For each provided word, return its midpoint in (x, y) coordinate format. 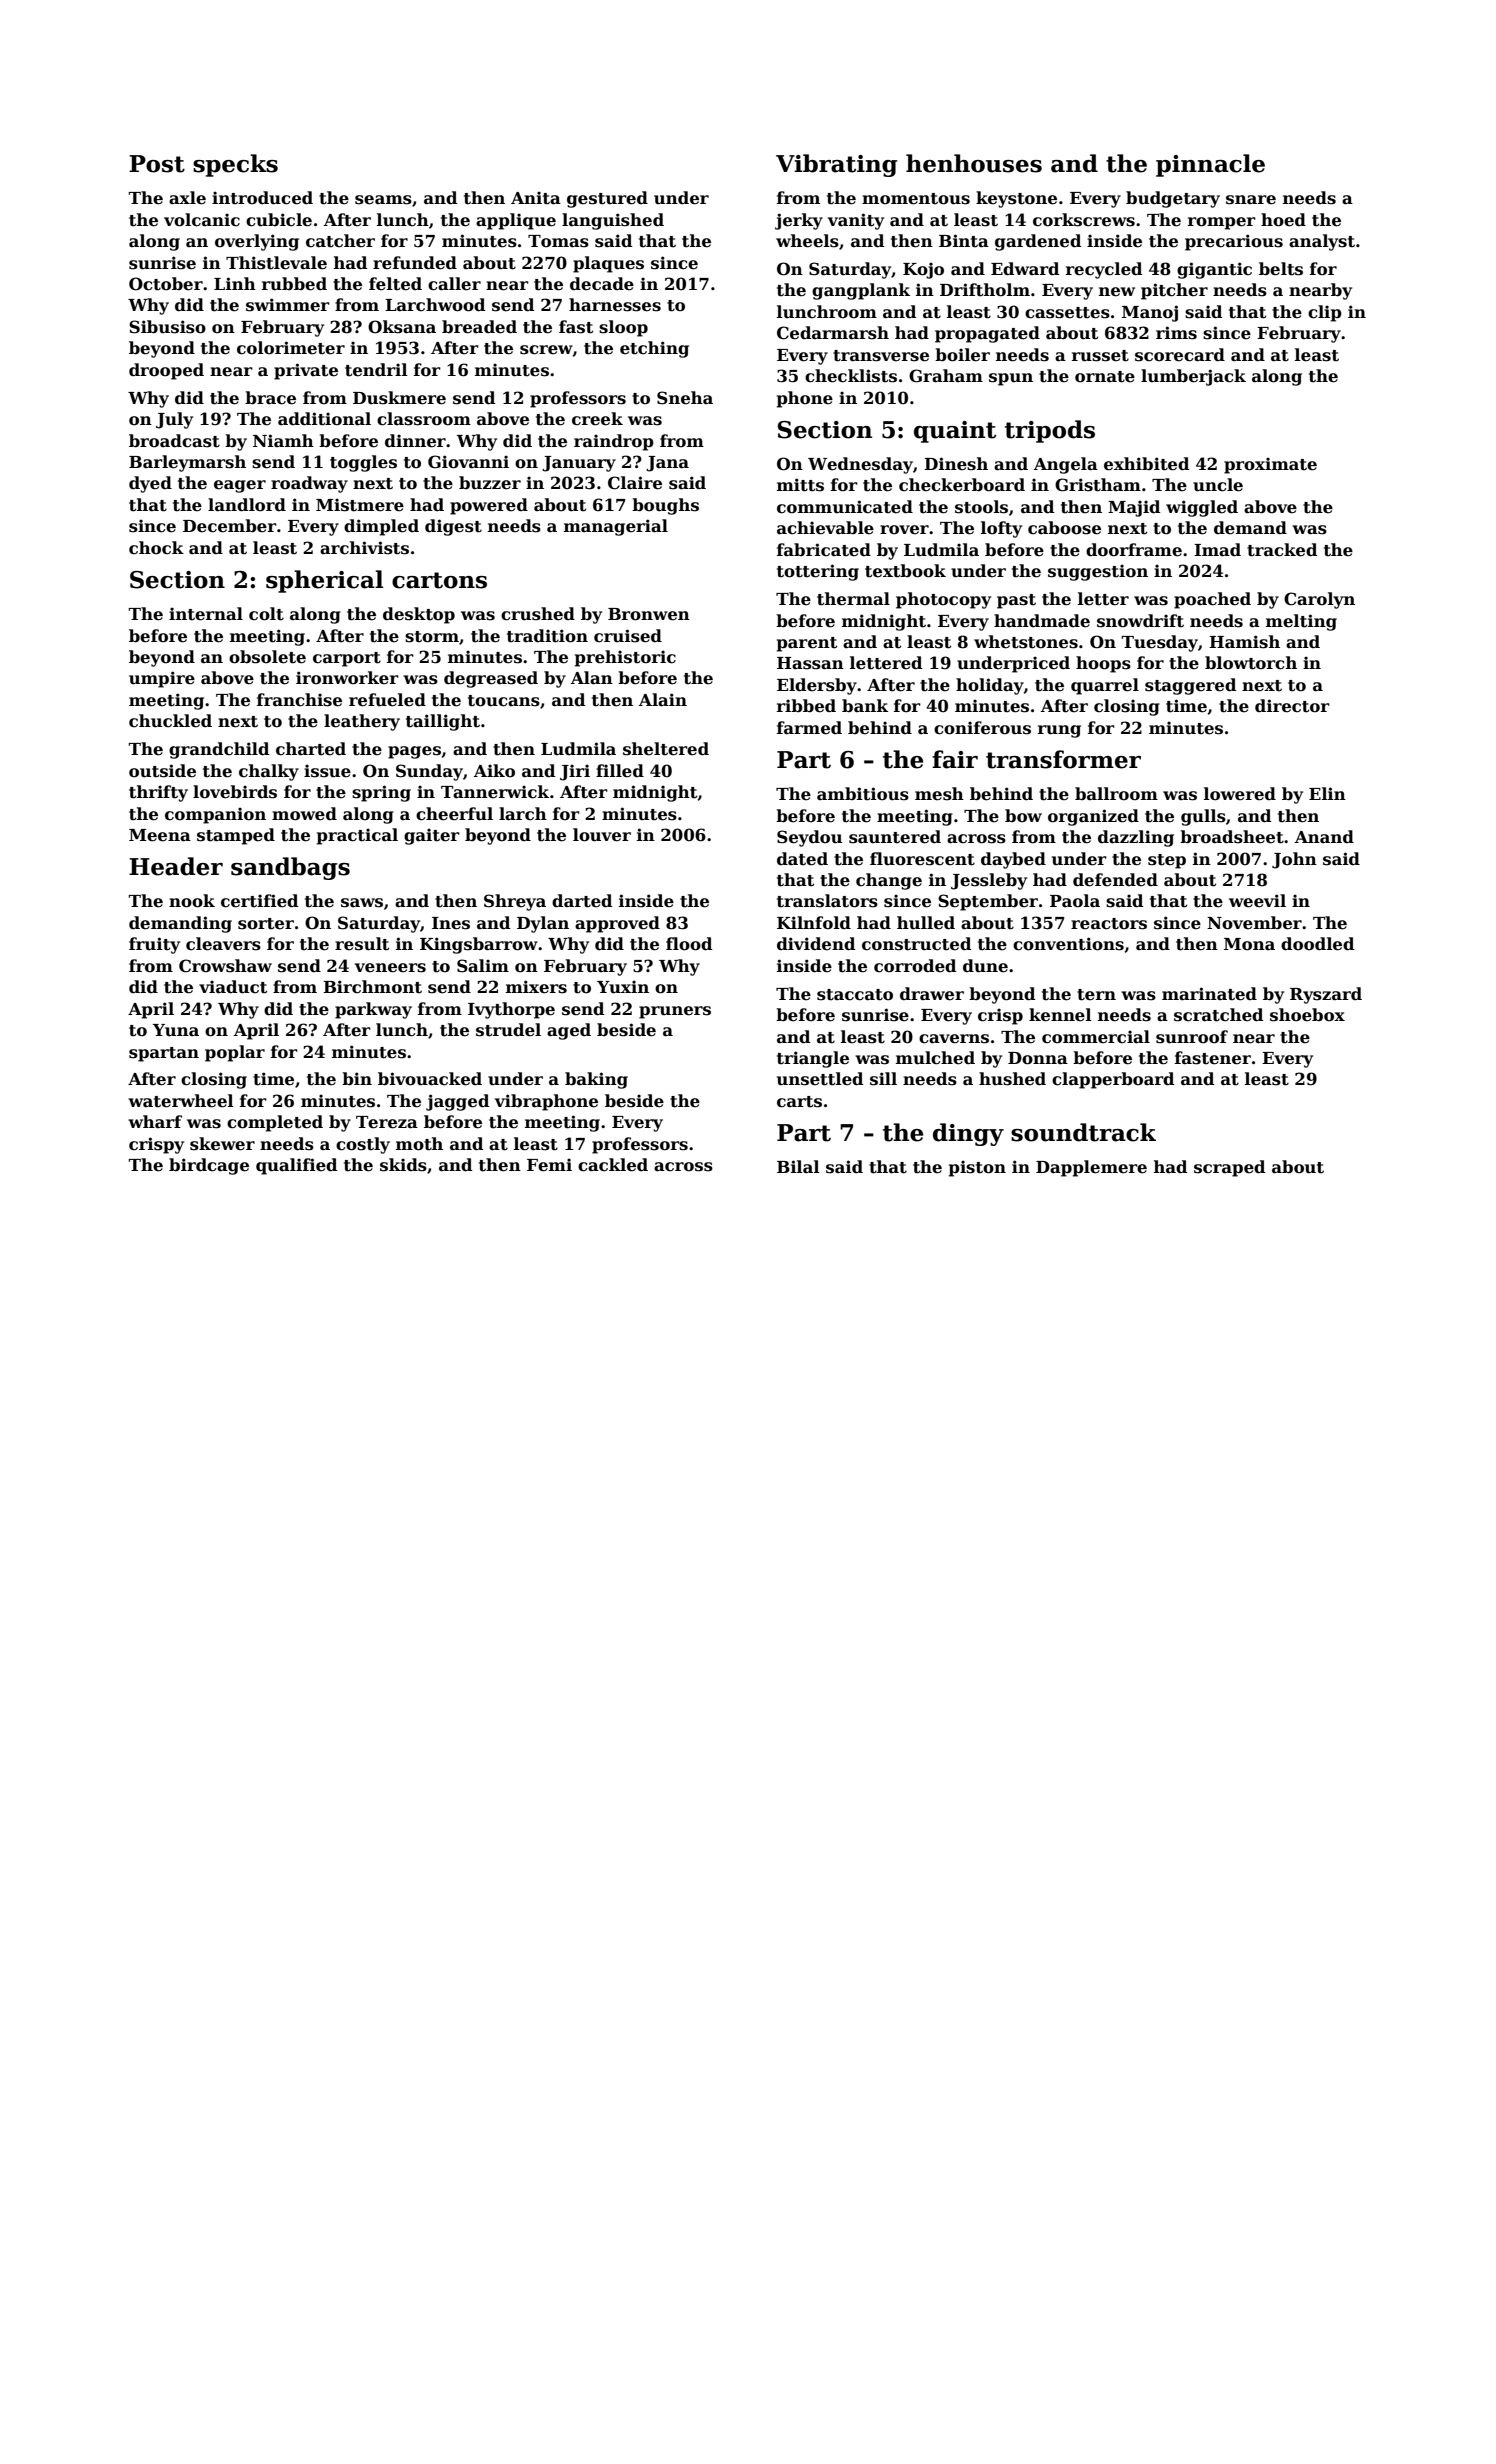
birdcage (209, 1166)
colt (266, 614)
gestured (607, 199)
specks (235, 165)
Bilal (798, 1166)
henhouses (974, 163)
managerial (616, 527)
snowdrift (1140, 621)
